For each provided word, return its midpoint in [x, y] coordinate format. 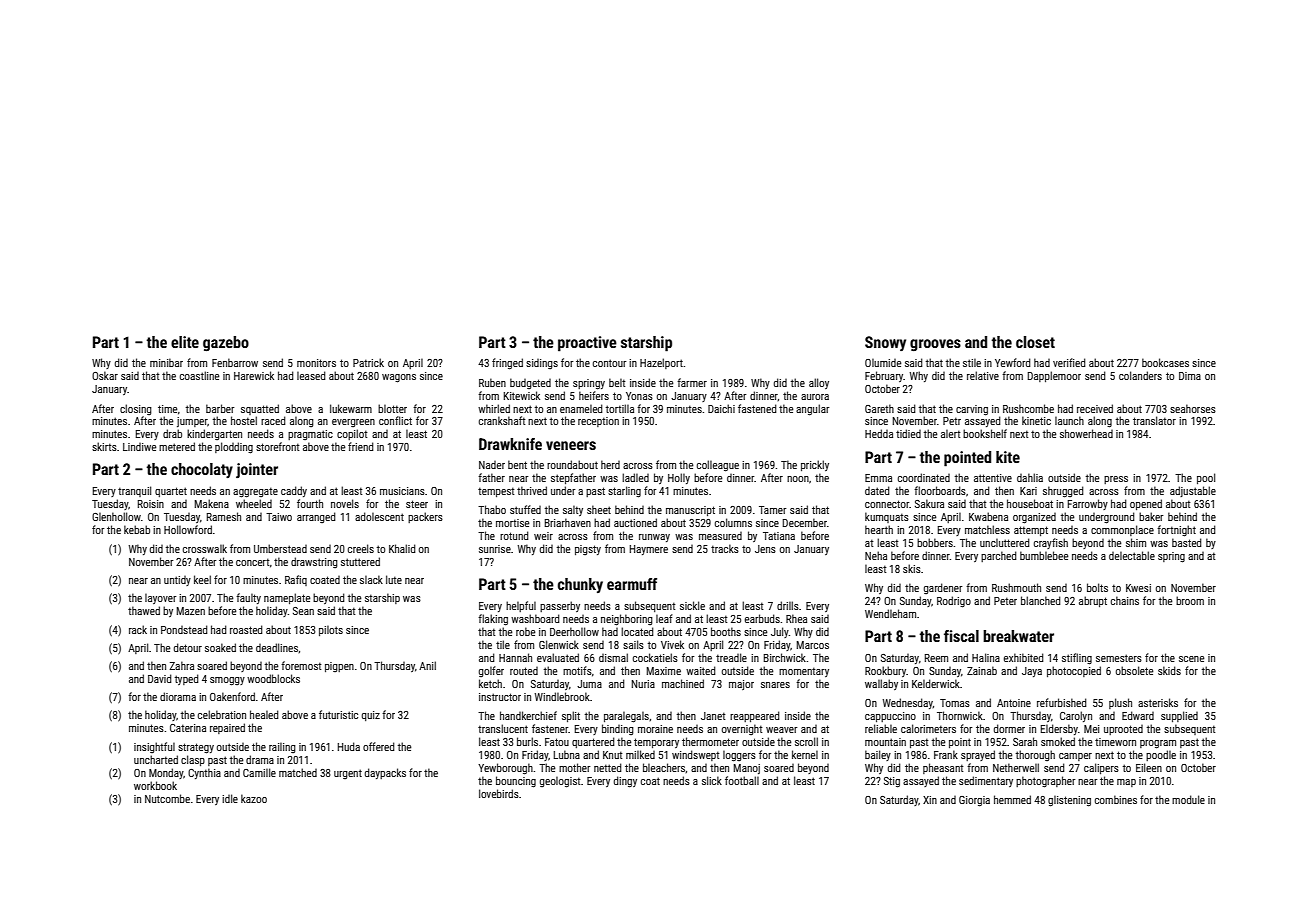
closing [136, 409]
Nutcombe [167, 798]
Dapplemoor [1054, 376]
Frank [946, 754]
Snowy [885, 343]
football [742, 780]
